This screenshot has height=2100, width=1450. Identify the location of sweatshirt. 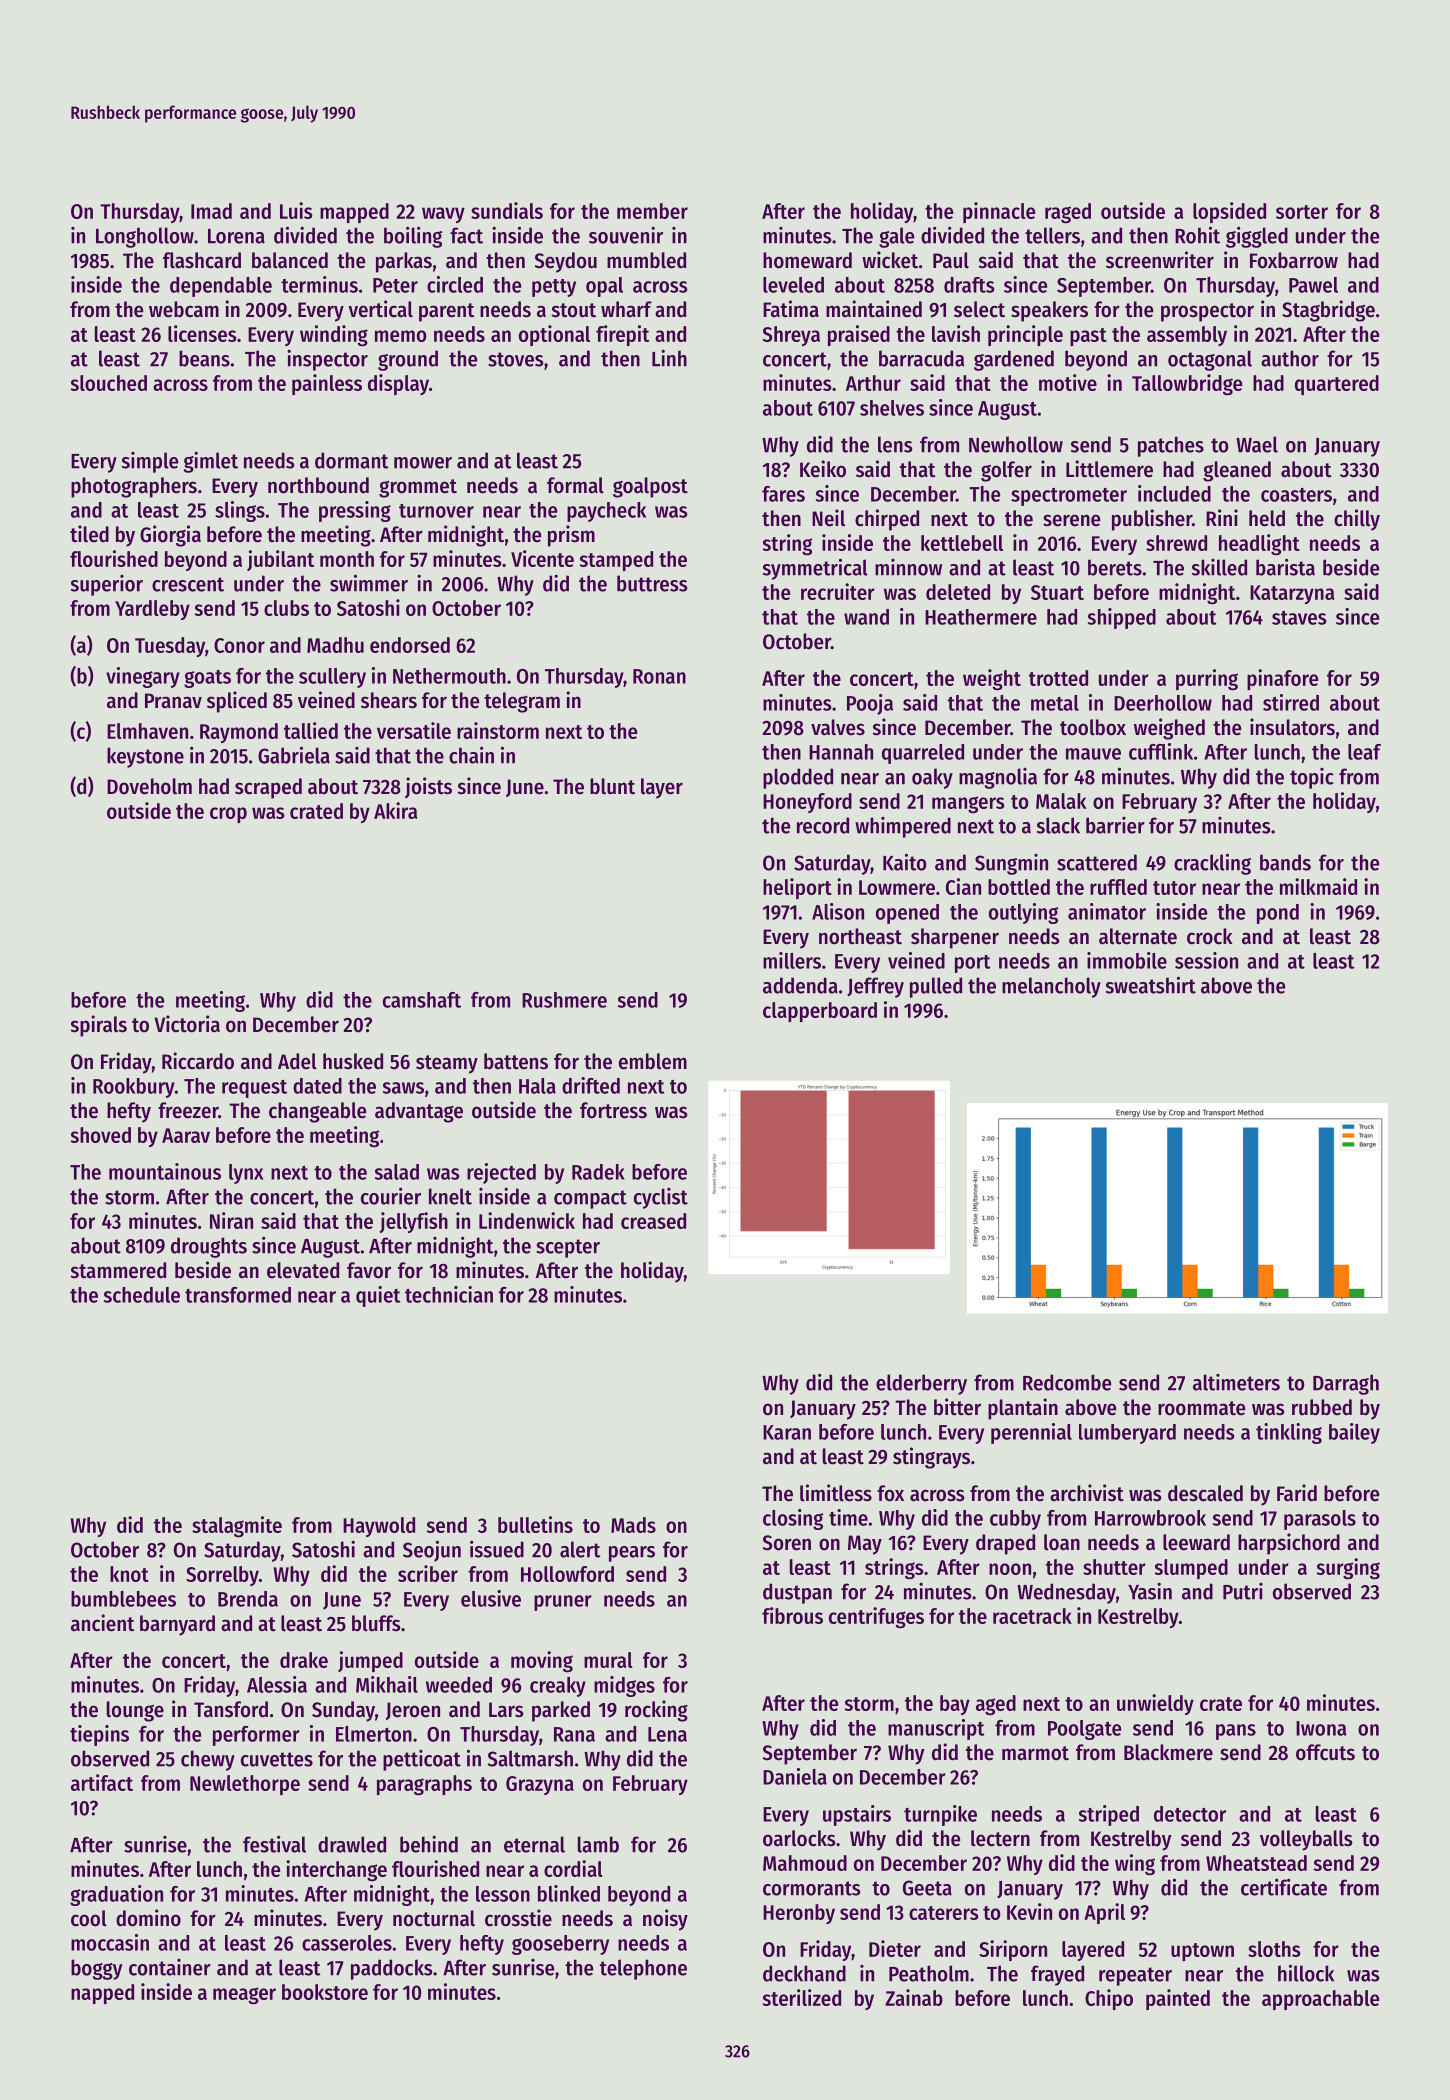
(1151, 985).
